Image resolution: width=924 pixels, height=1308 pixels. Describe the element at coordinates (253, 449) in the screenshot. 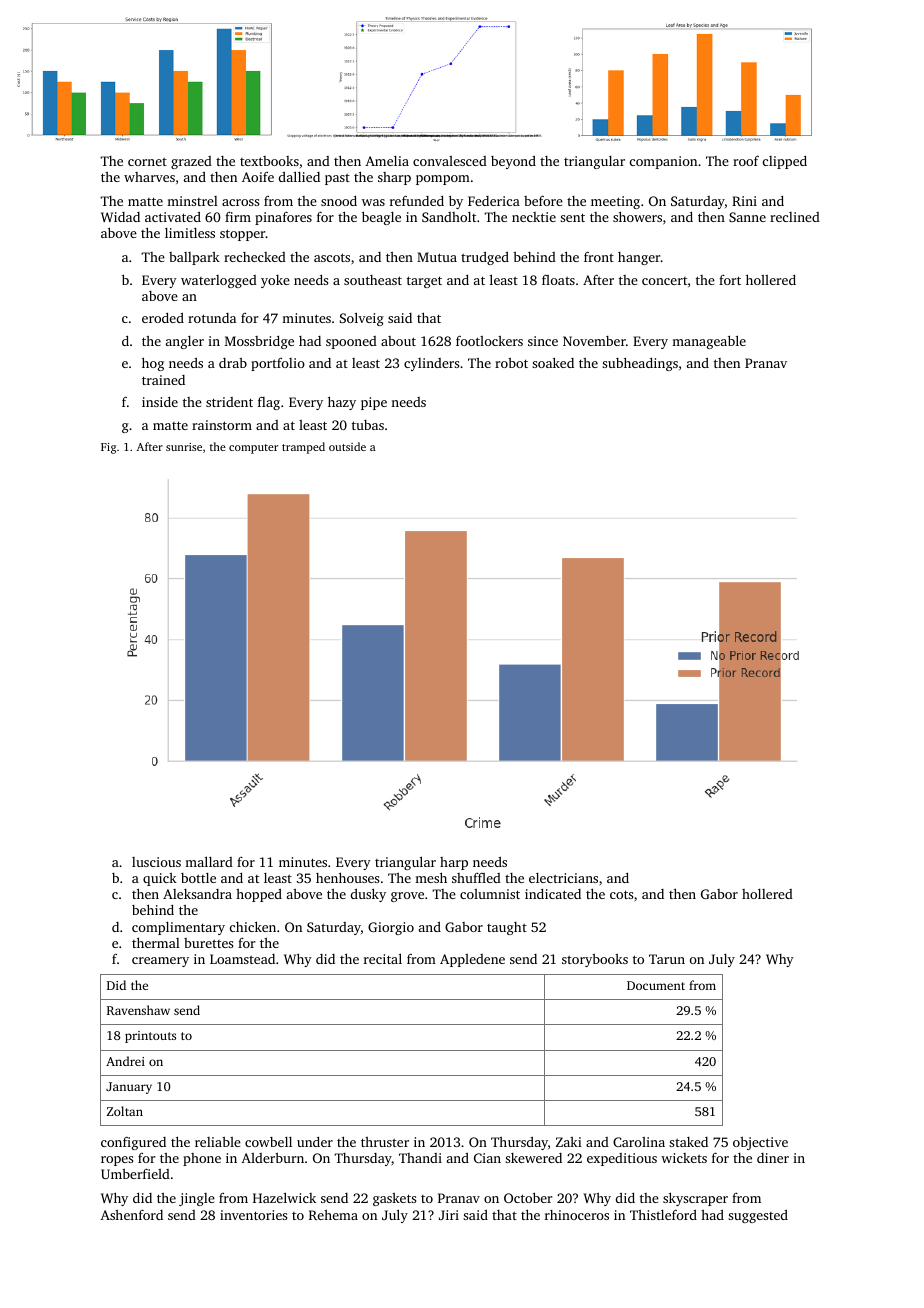

I see `computer` at that location.
